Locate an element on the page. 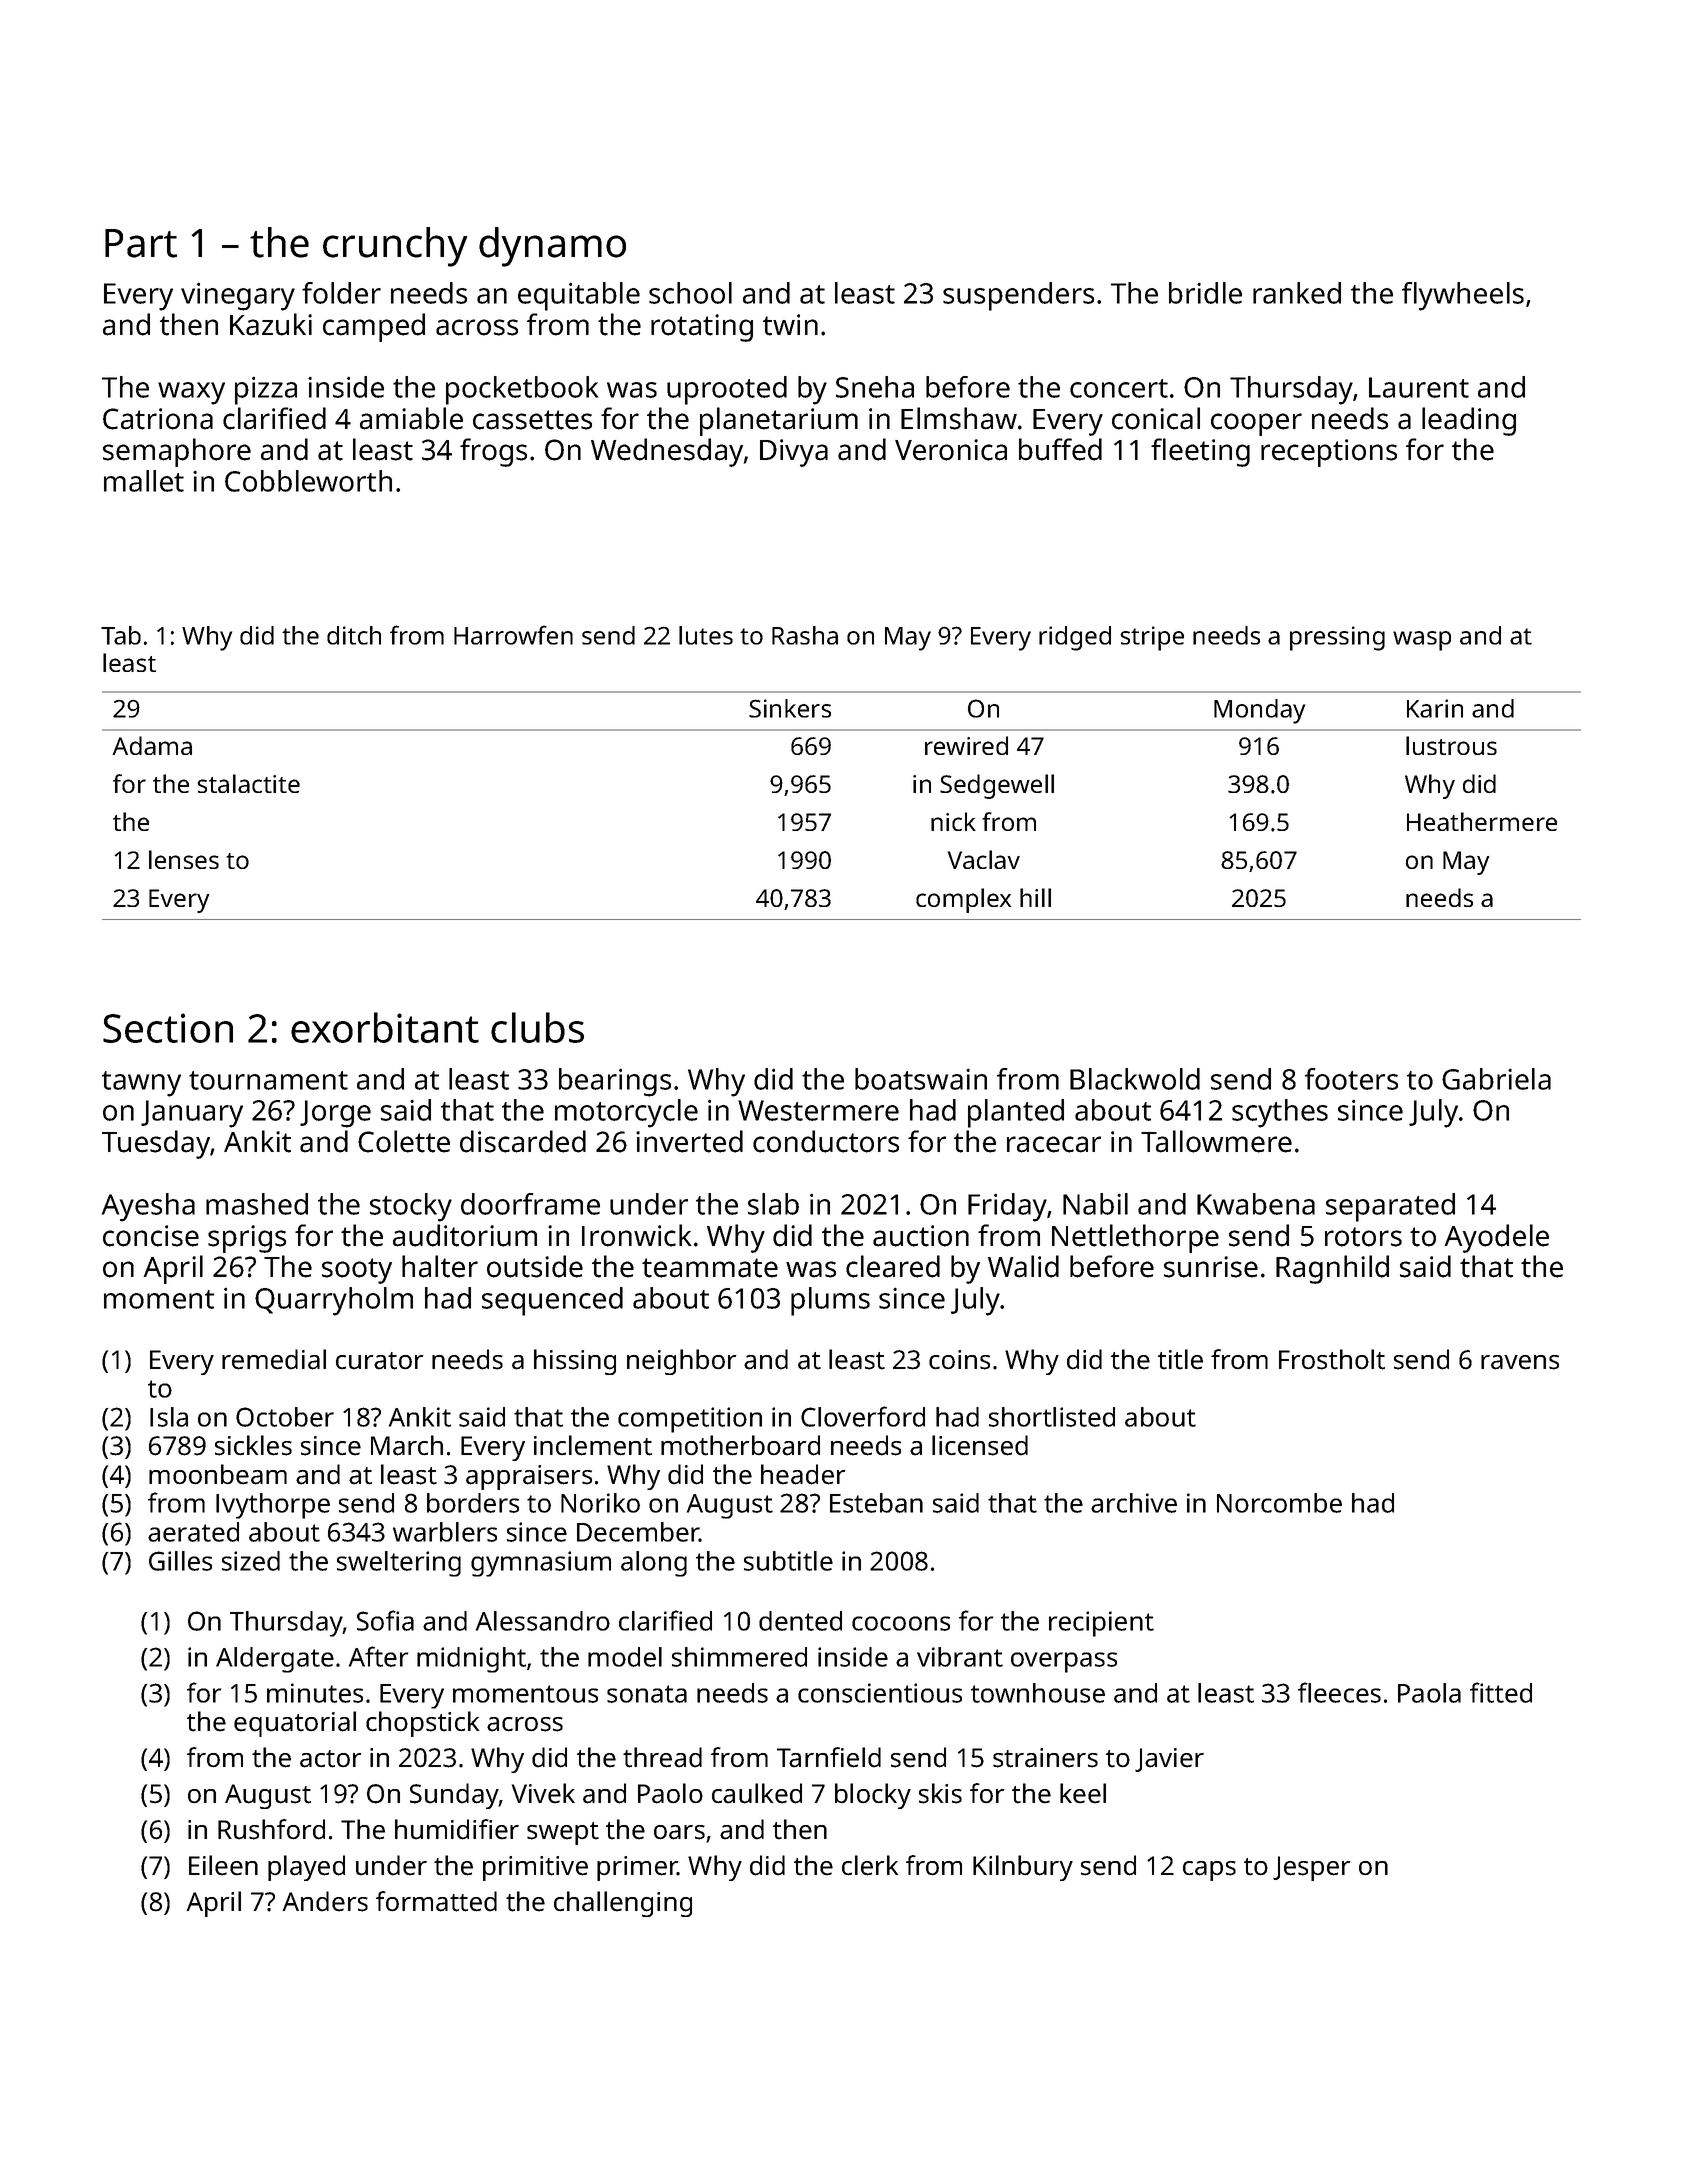 The height and width of the document is (2178, 1683). Rasha is located at coordinates (805, 635).
